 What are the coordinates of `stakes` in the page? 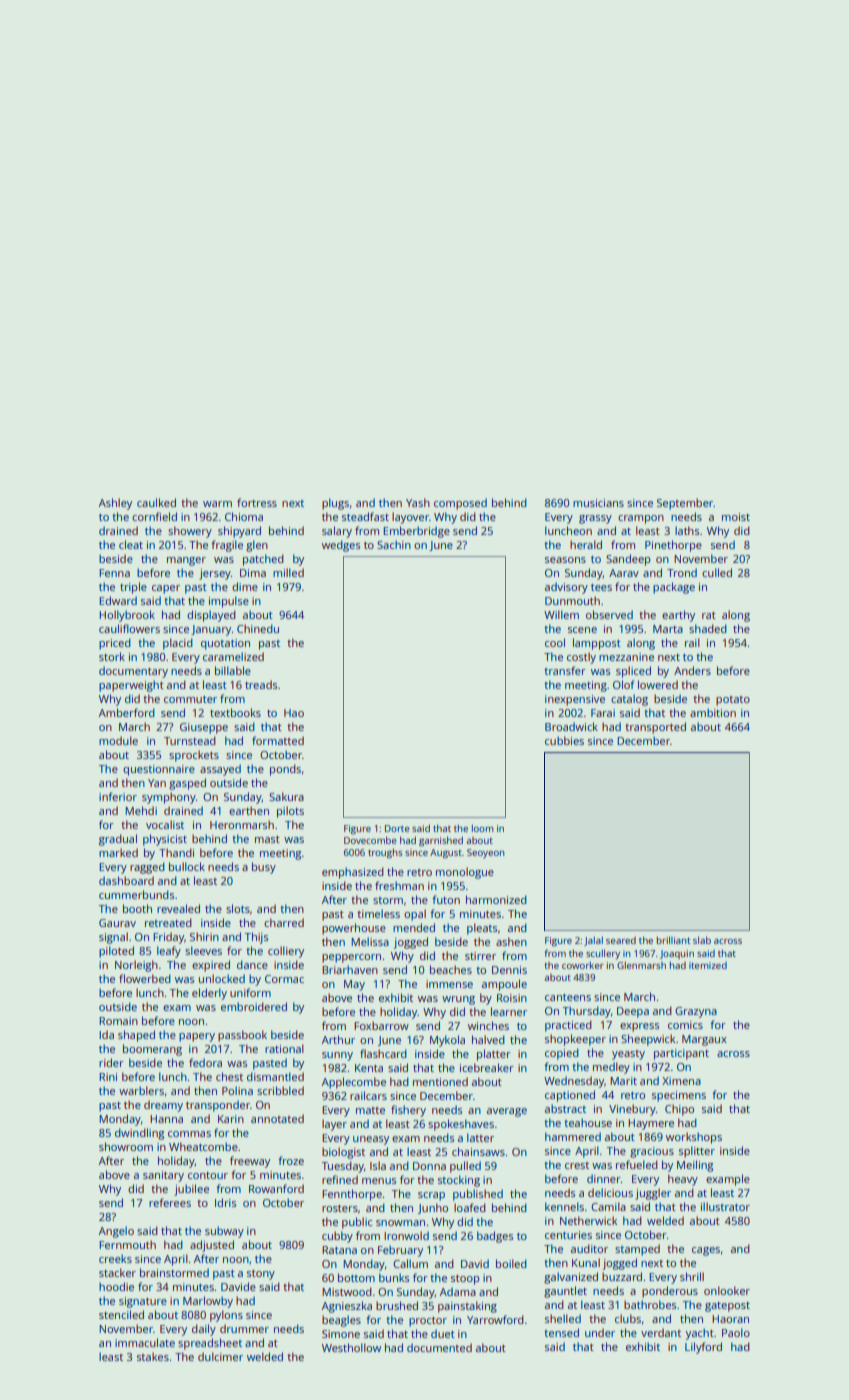 It's located at (153, 1356).
